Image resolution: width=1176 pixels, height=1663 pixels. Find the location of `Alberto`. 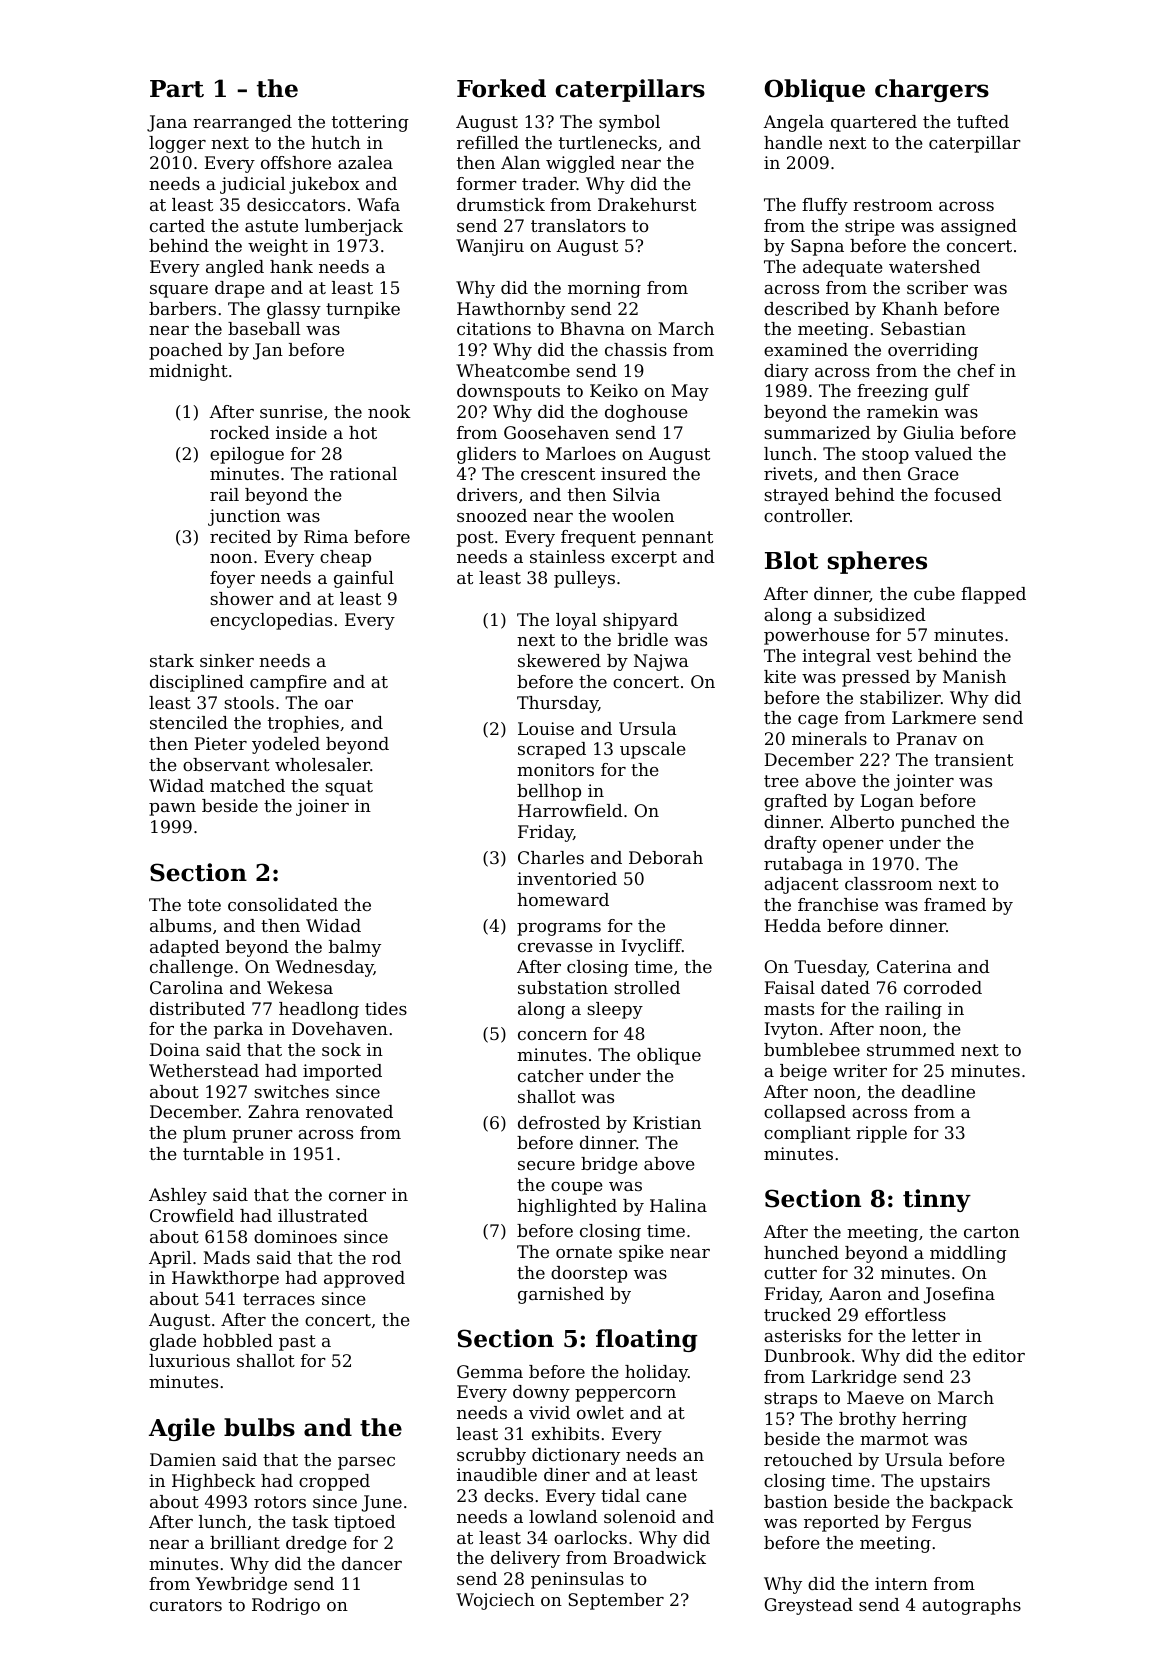

Alberto is located at coordinates (862, 821).
